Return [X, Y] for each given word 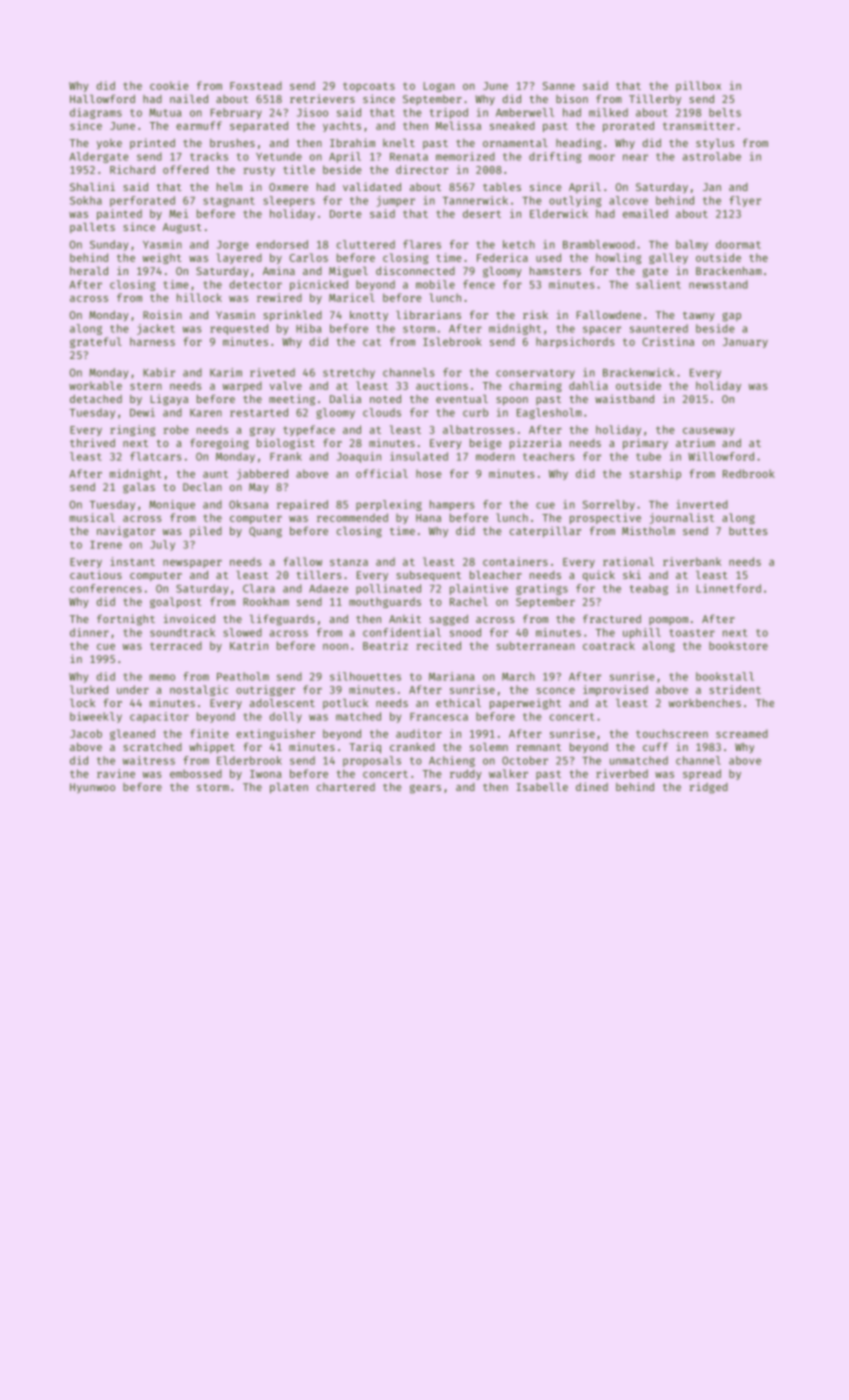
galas [139, 488]
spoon [512, 401]
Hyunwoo [92, 788]
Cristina [668, 341]
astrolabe [712, 156]
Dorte [346, 214]
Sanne [559, 86]
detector [256, 284]
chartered [346, 787]
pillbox [698, 86]
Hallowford [102, 98]
